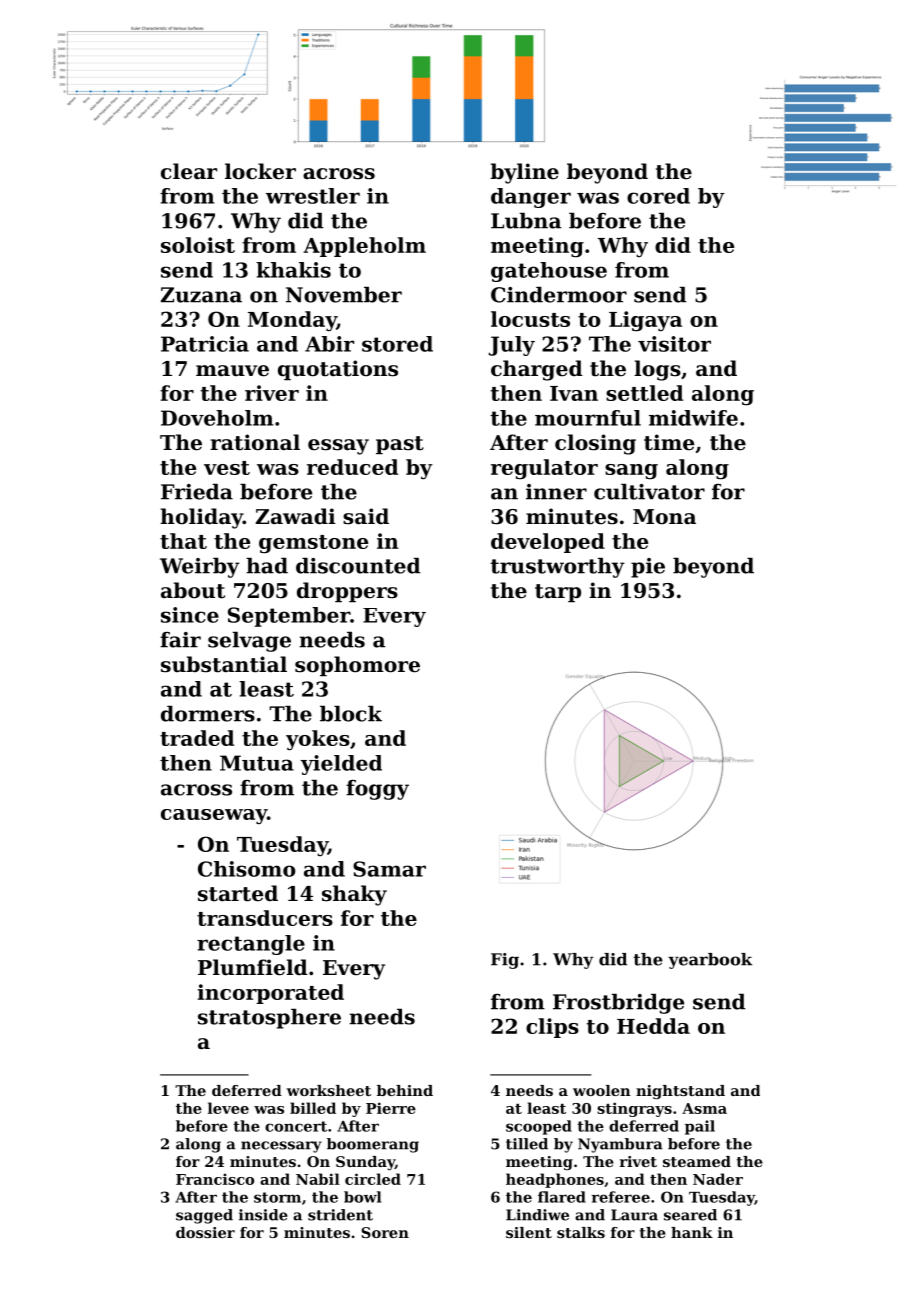  Describe the element at coordinates (357, 666) in the screenshot. I see `sophomore` at that location.
